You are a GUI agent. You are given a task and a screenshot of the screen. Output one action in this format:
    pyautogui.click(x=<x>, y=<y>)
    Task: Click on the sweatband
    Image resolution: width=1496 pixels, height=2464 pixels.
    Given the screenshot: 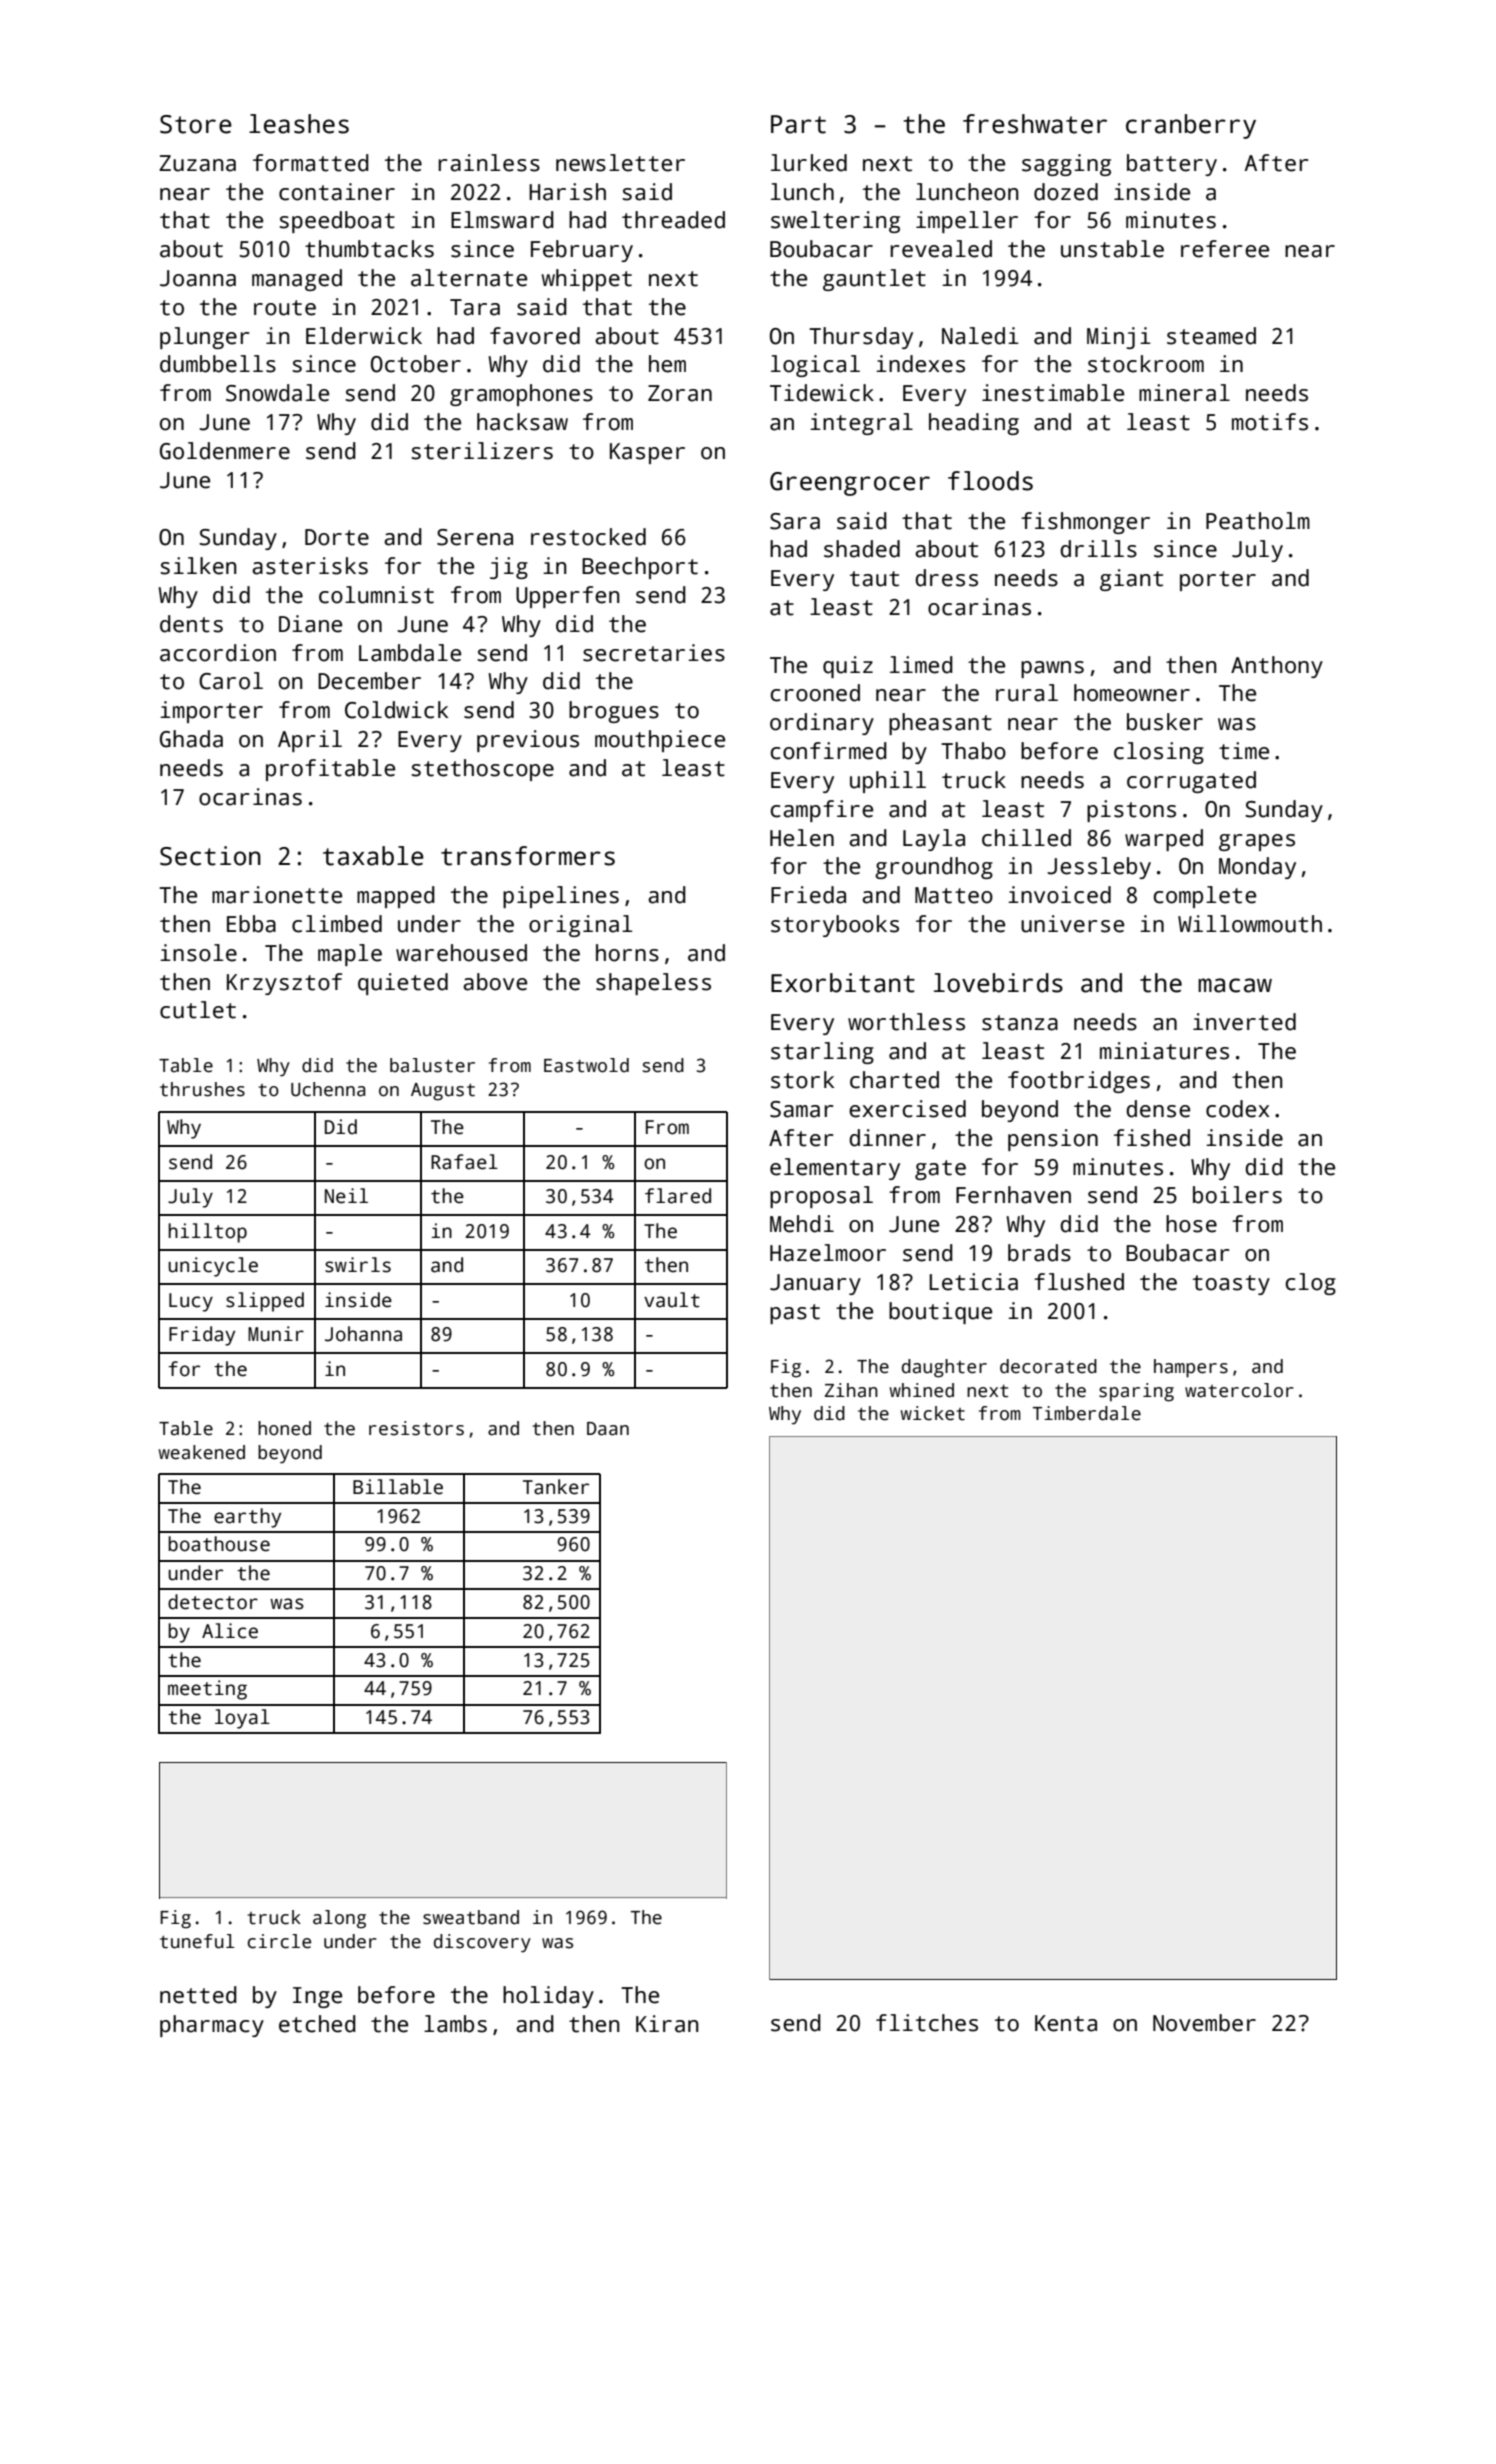 What is the action you would take?
    pyautogui.click(x=471, y=1917)
